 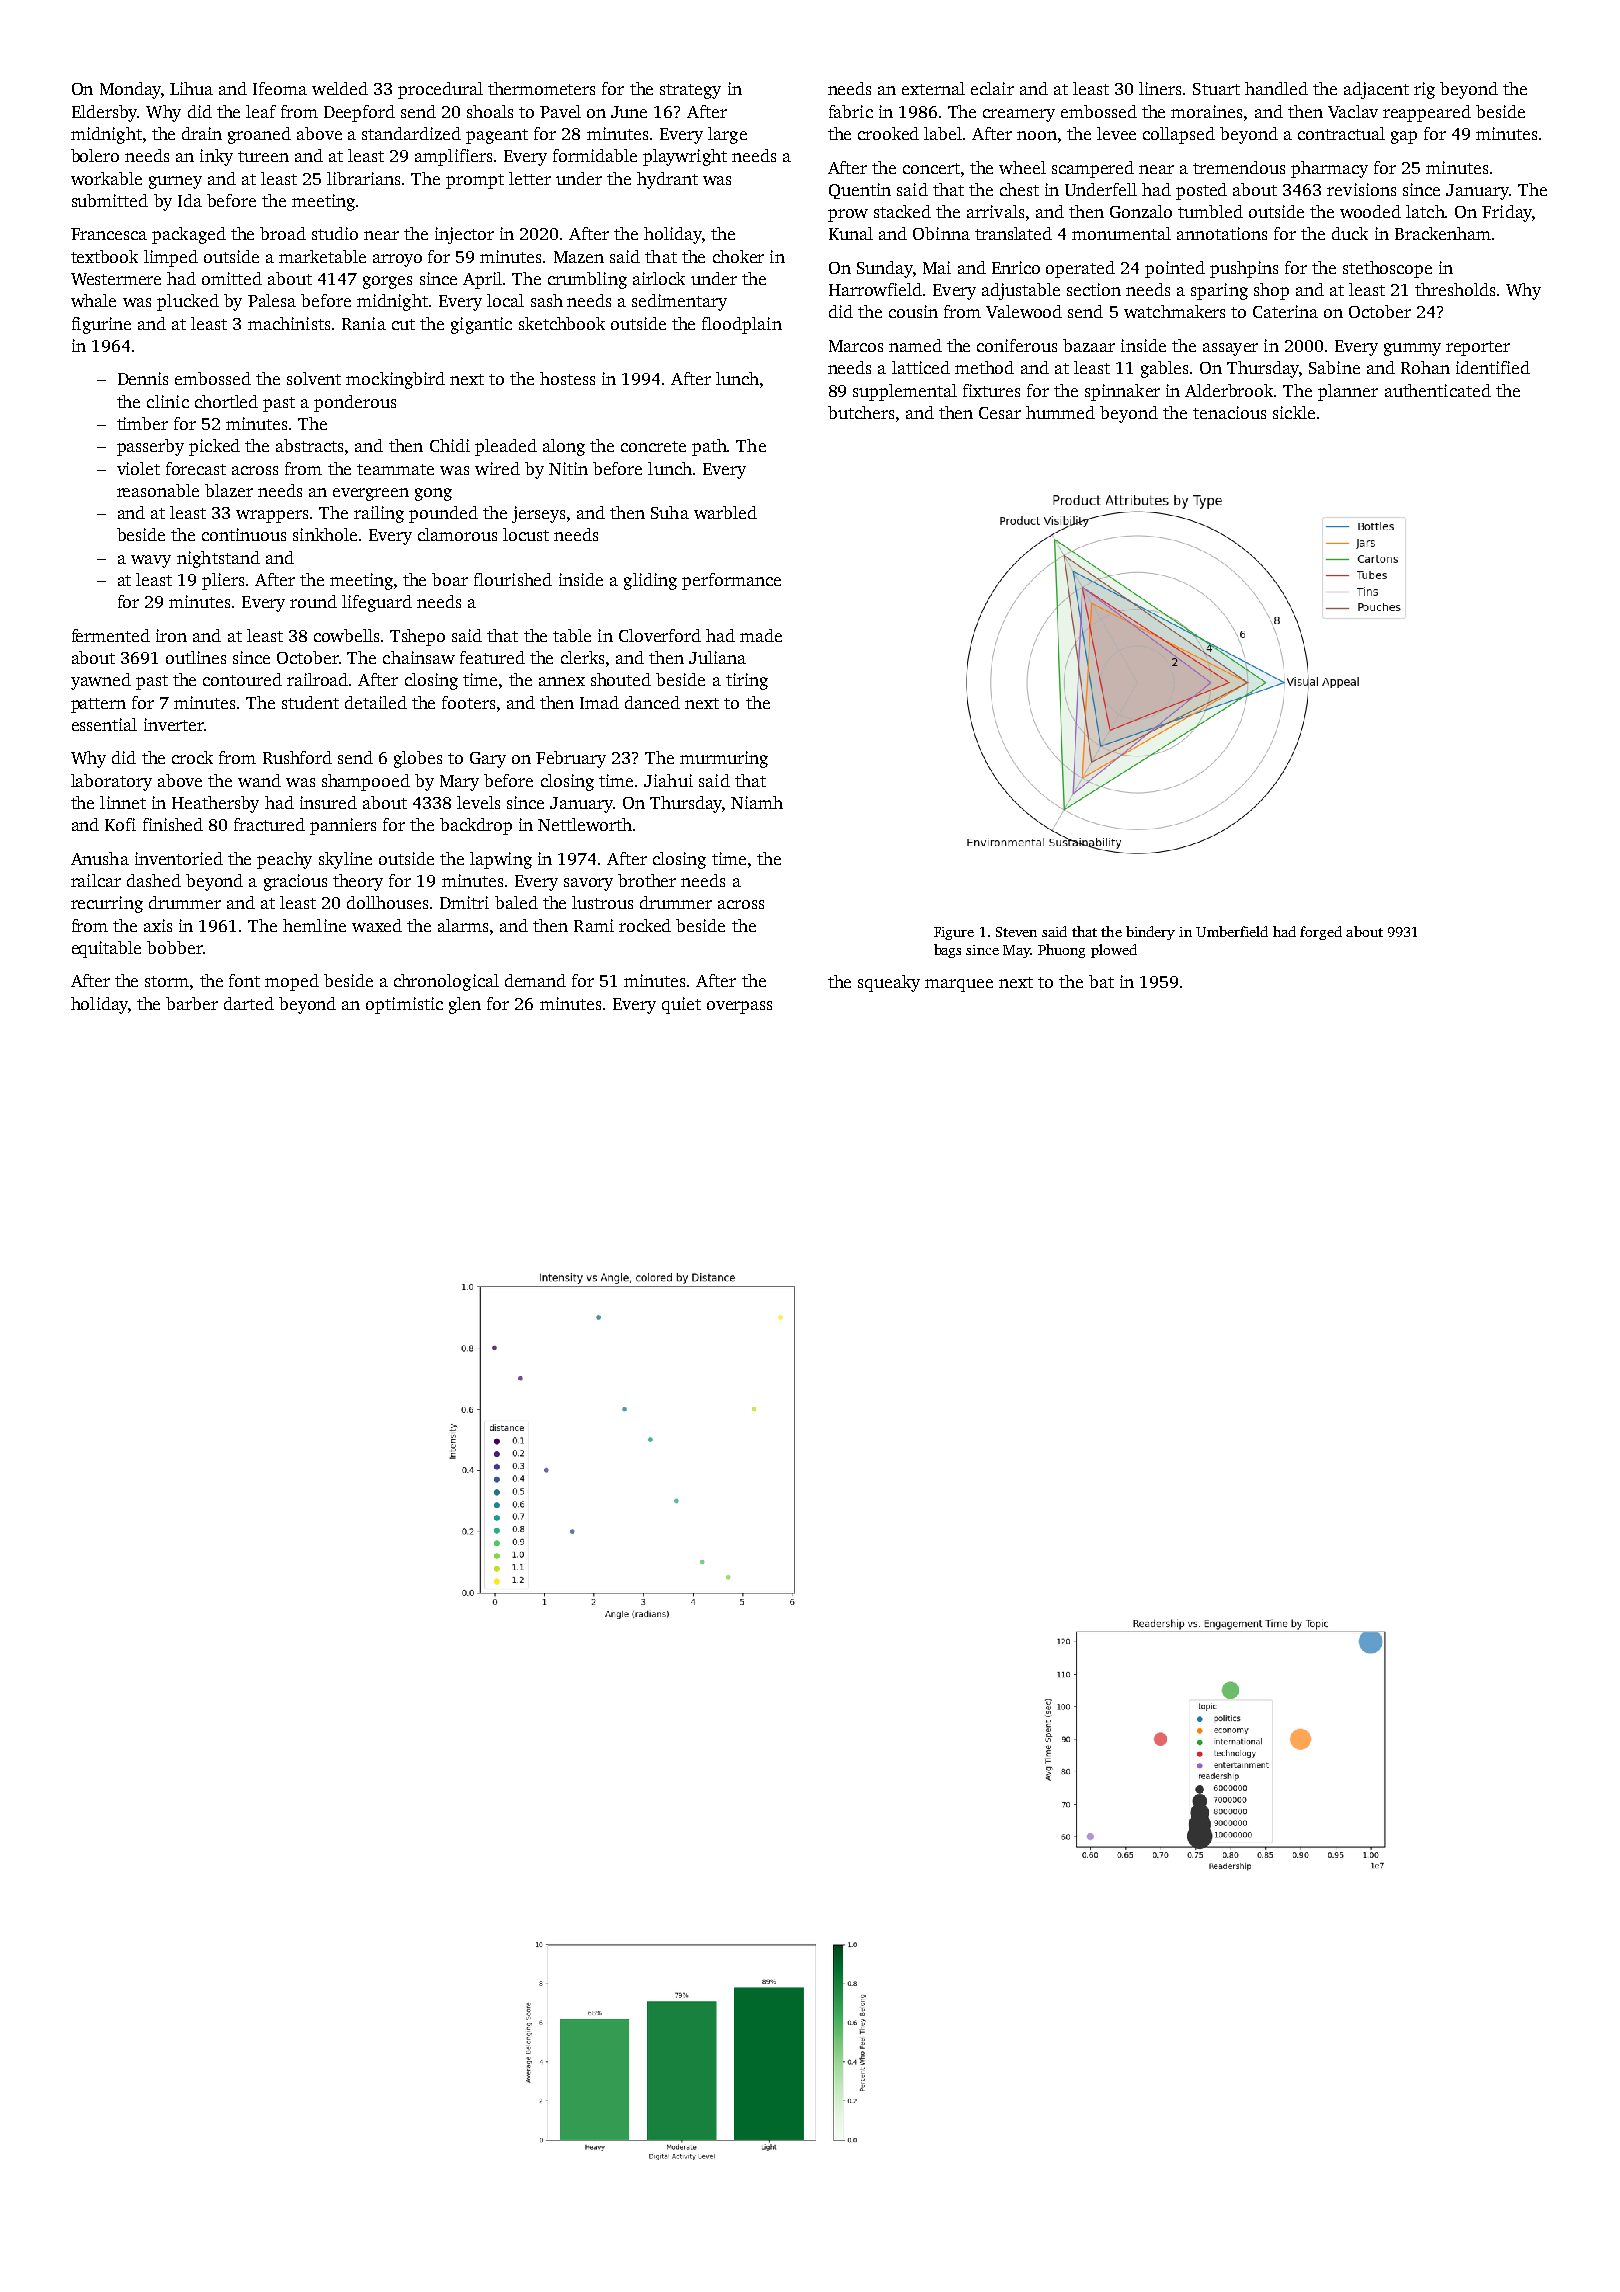 I want to click on thresholds, so click(x=1455, y=289).
